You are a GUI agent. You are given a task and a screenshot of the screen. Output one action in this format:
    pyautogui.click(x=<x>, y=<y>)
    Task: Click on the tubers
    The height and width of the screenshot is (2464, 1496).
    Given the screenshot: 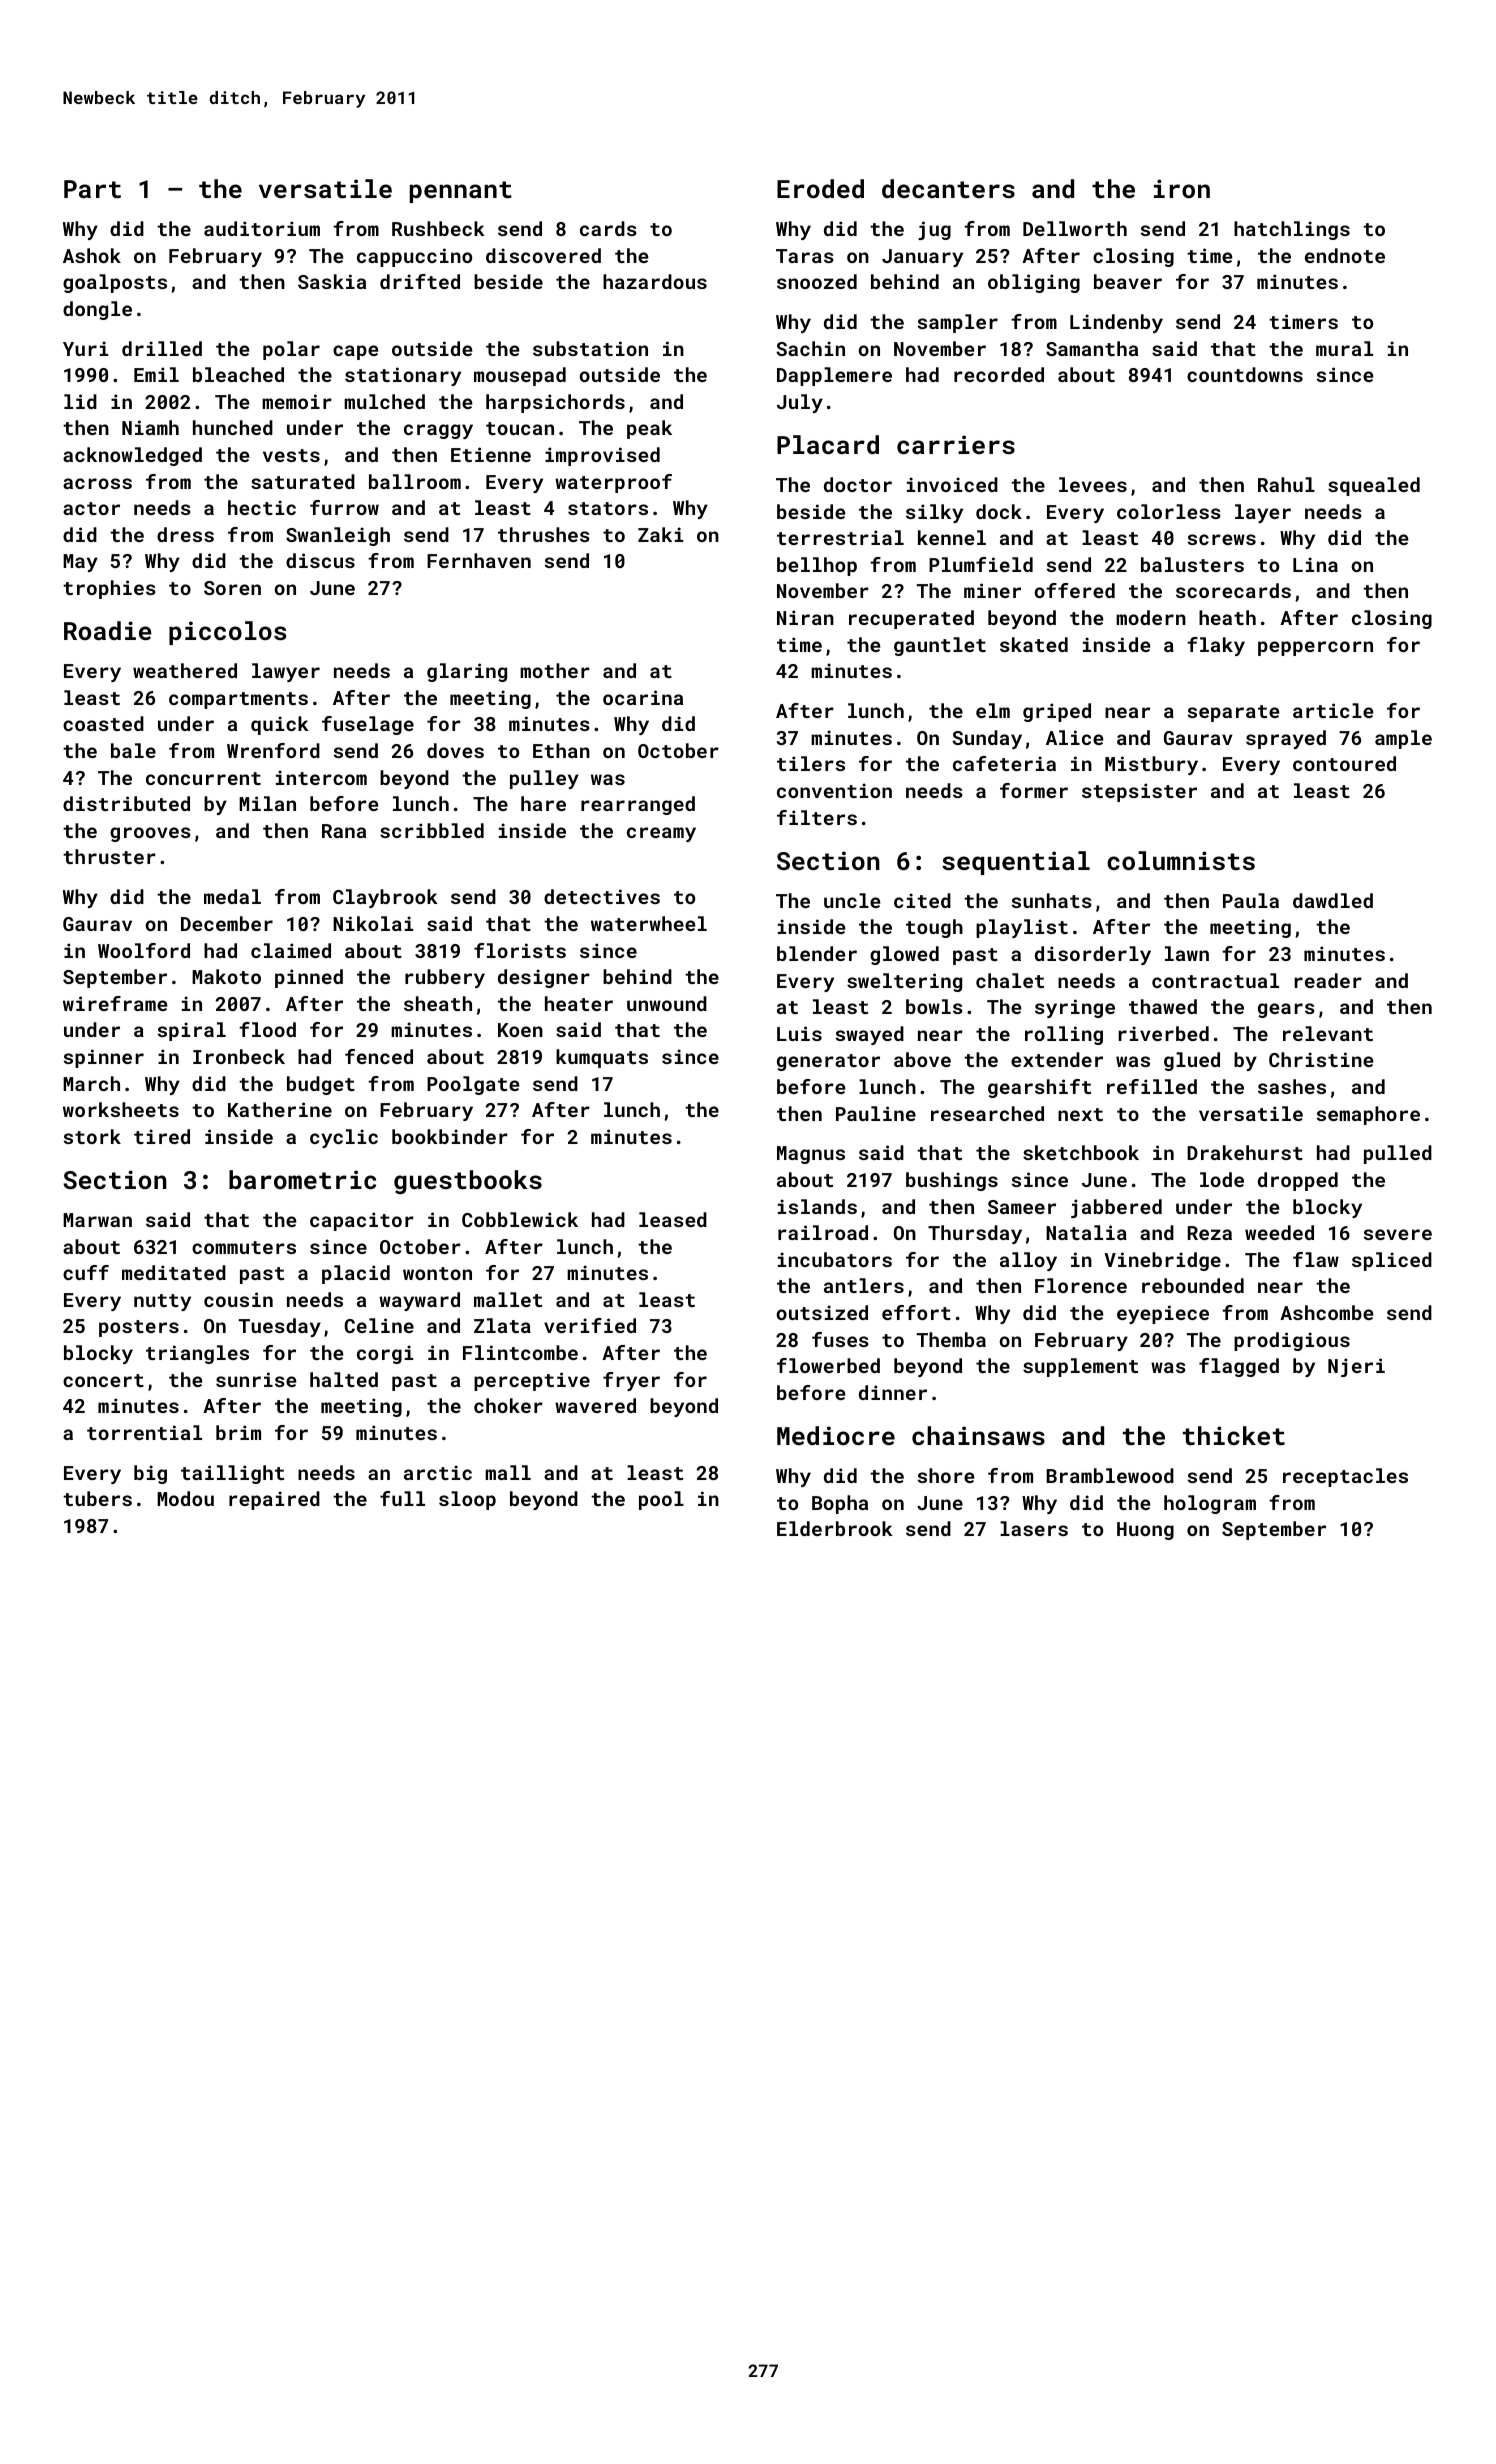 What is the action you would take?
    pyautogui.click(x=97, y=1498)
